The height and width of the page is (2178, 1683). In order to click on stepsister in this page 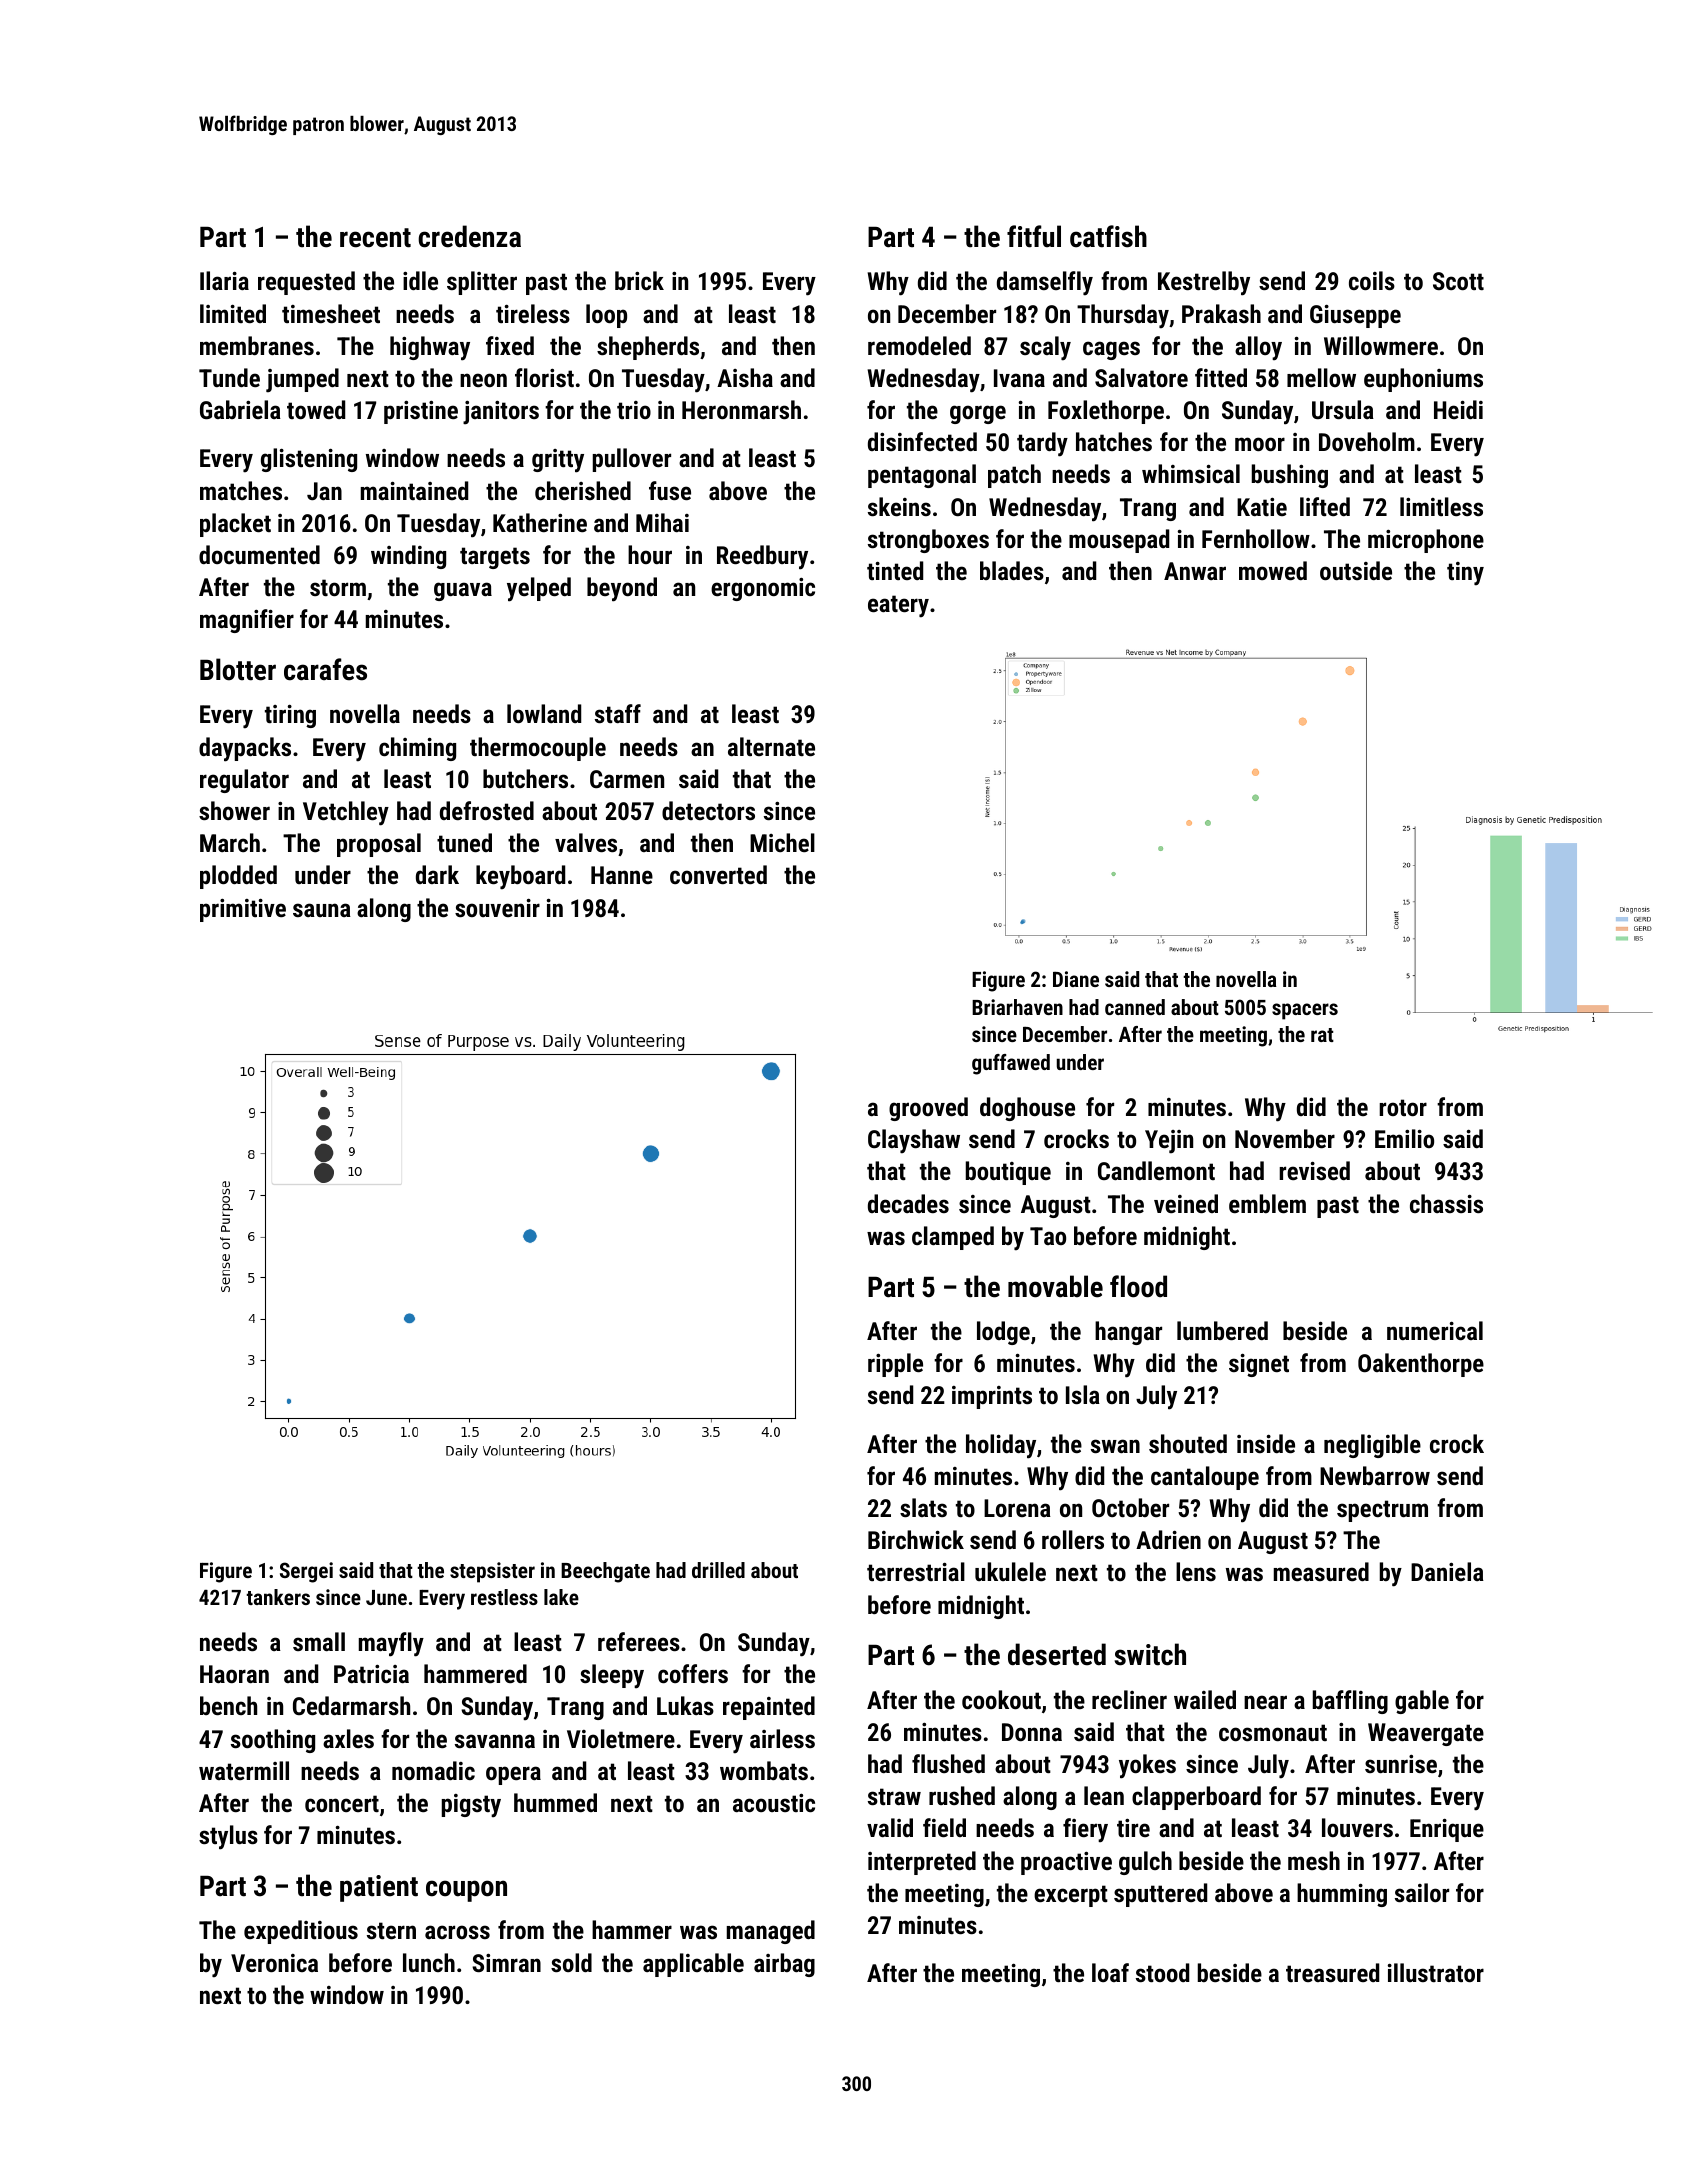, I will do `click(492, 1572)`.
